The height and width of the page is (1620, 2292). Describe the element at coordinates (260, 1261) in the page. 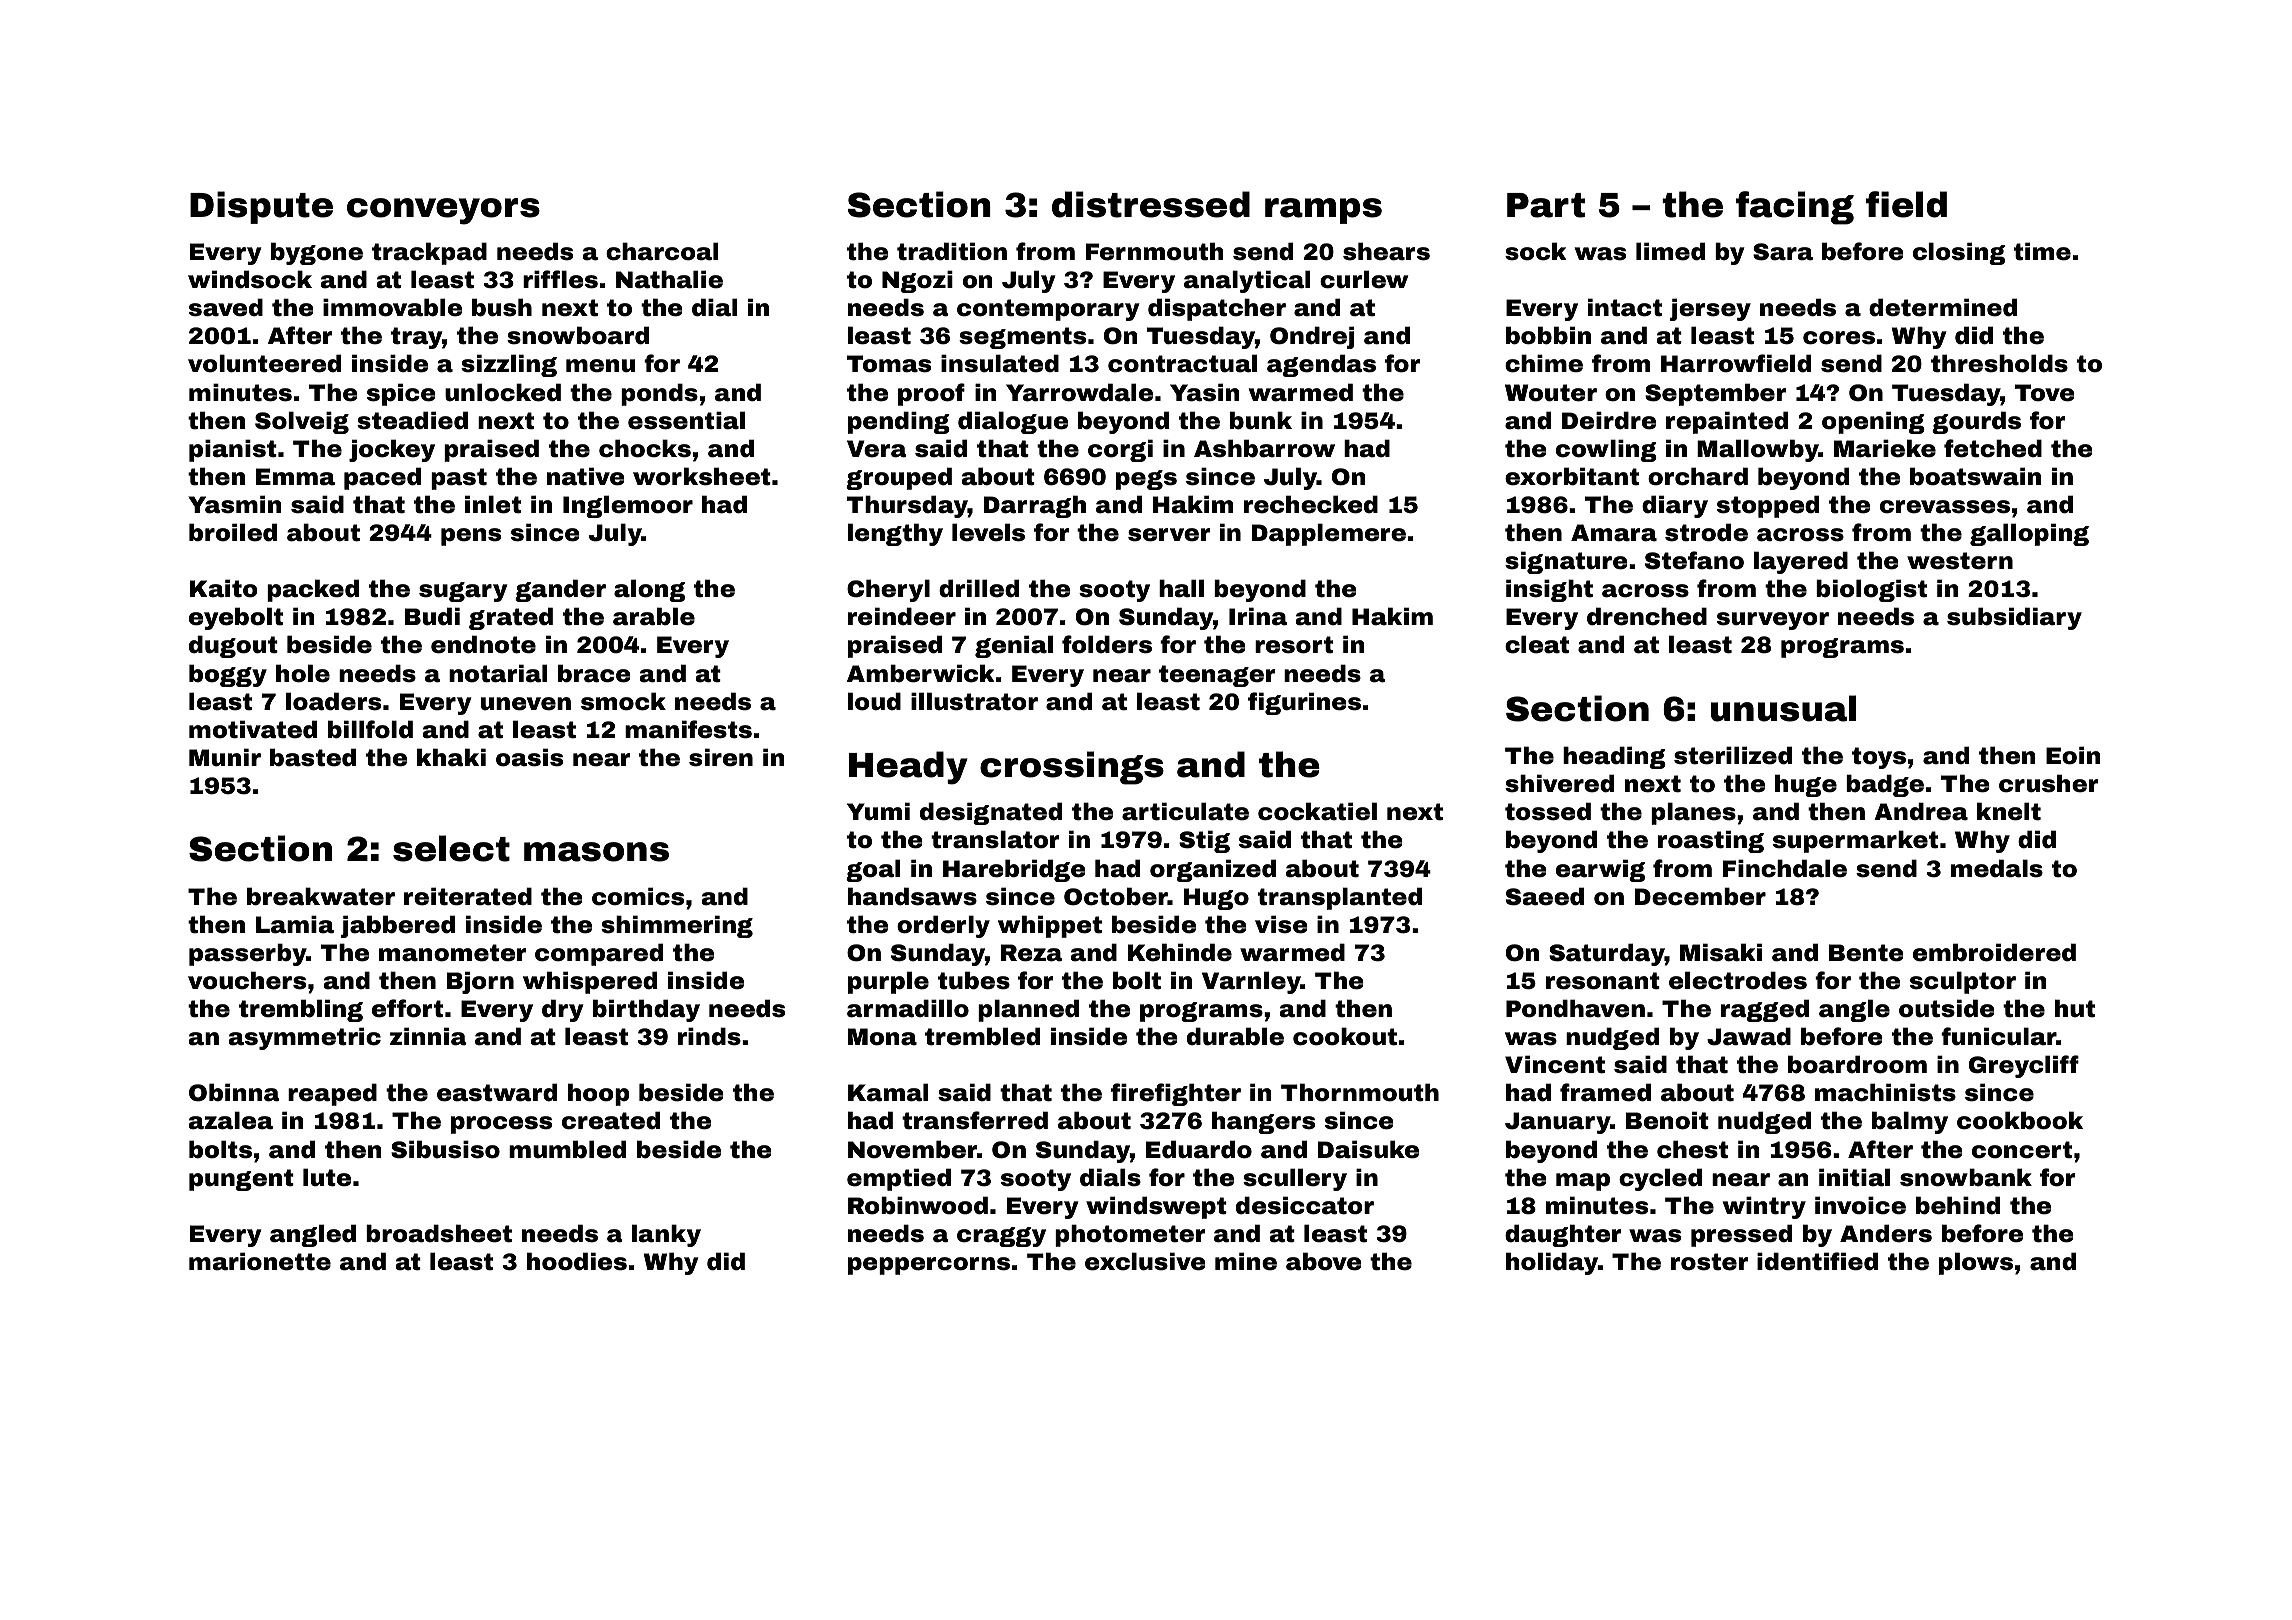

I see `marionette` at that location.
